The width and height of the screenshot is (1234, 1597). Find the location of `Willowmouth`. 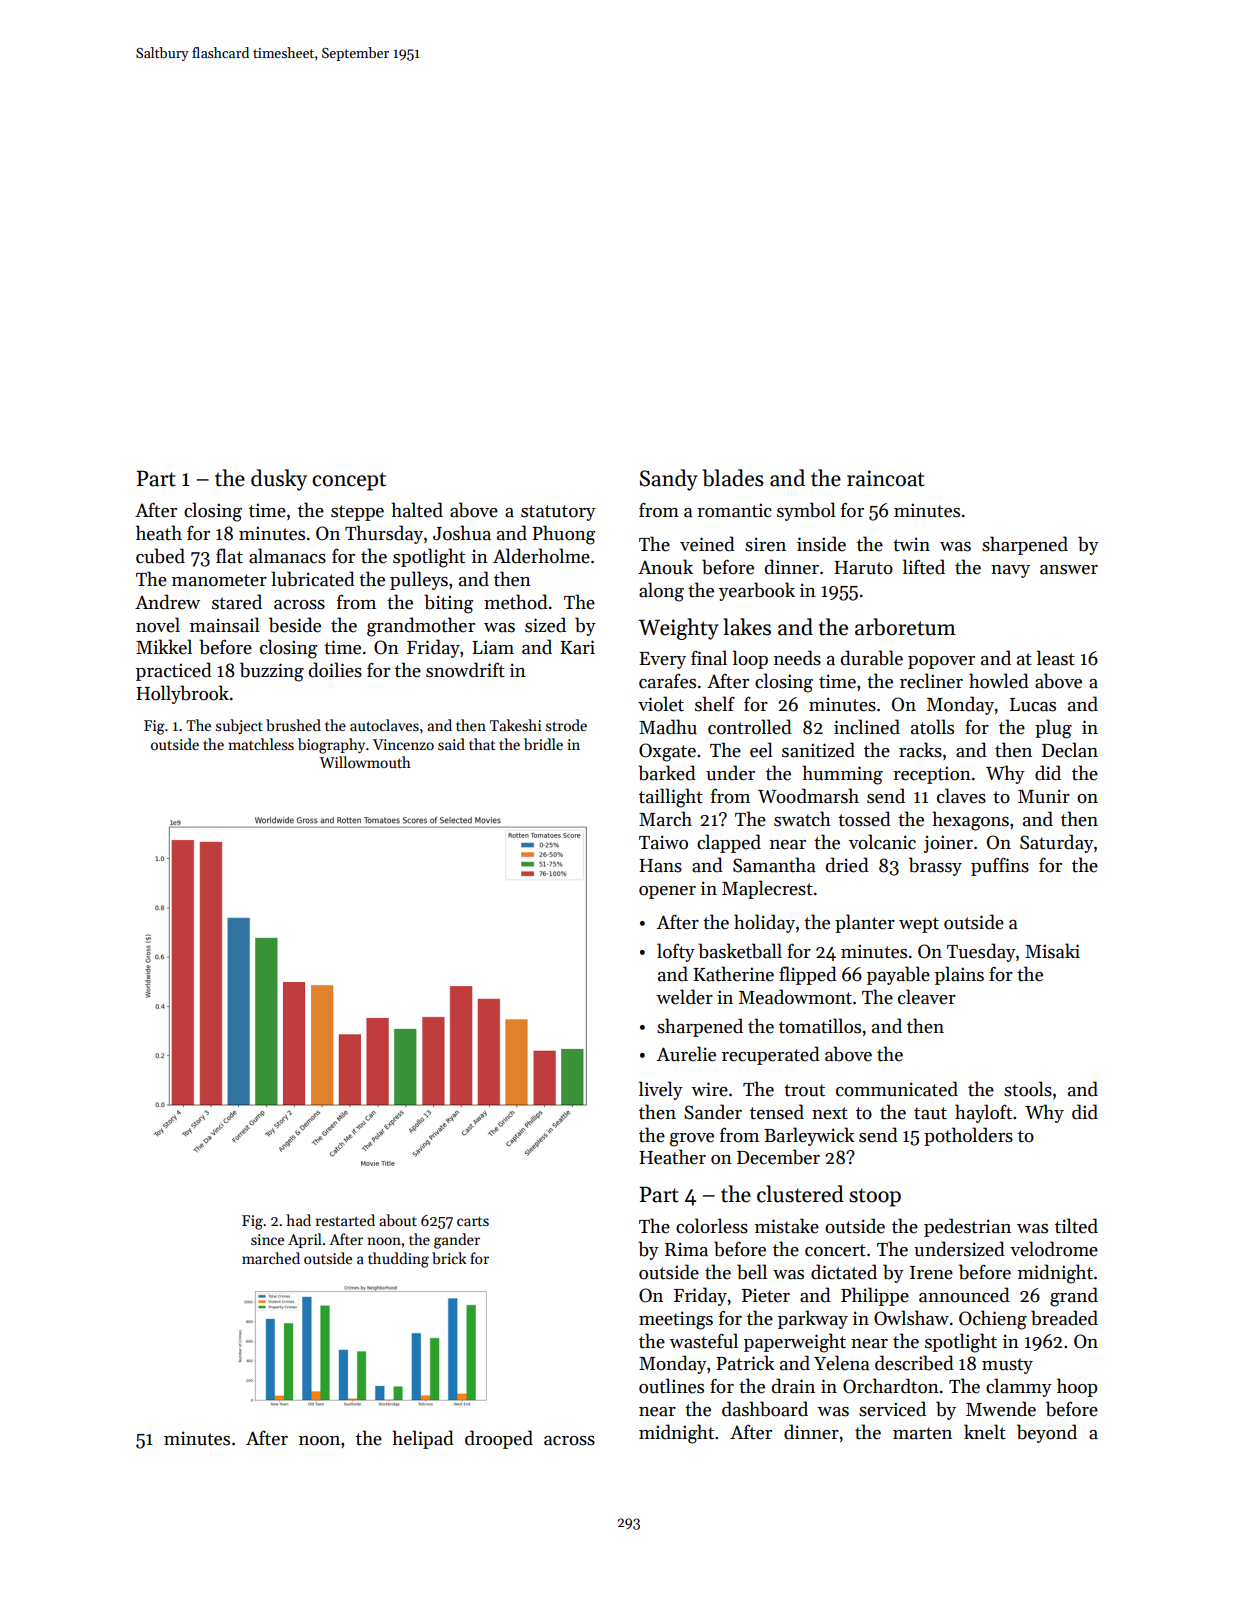

Willowmouth is located at coordinates (365, 762).
